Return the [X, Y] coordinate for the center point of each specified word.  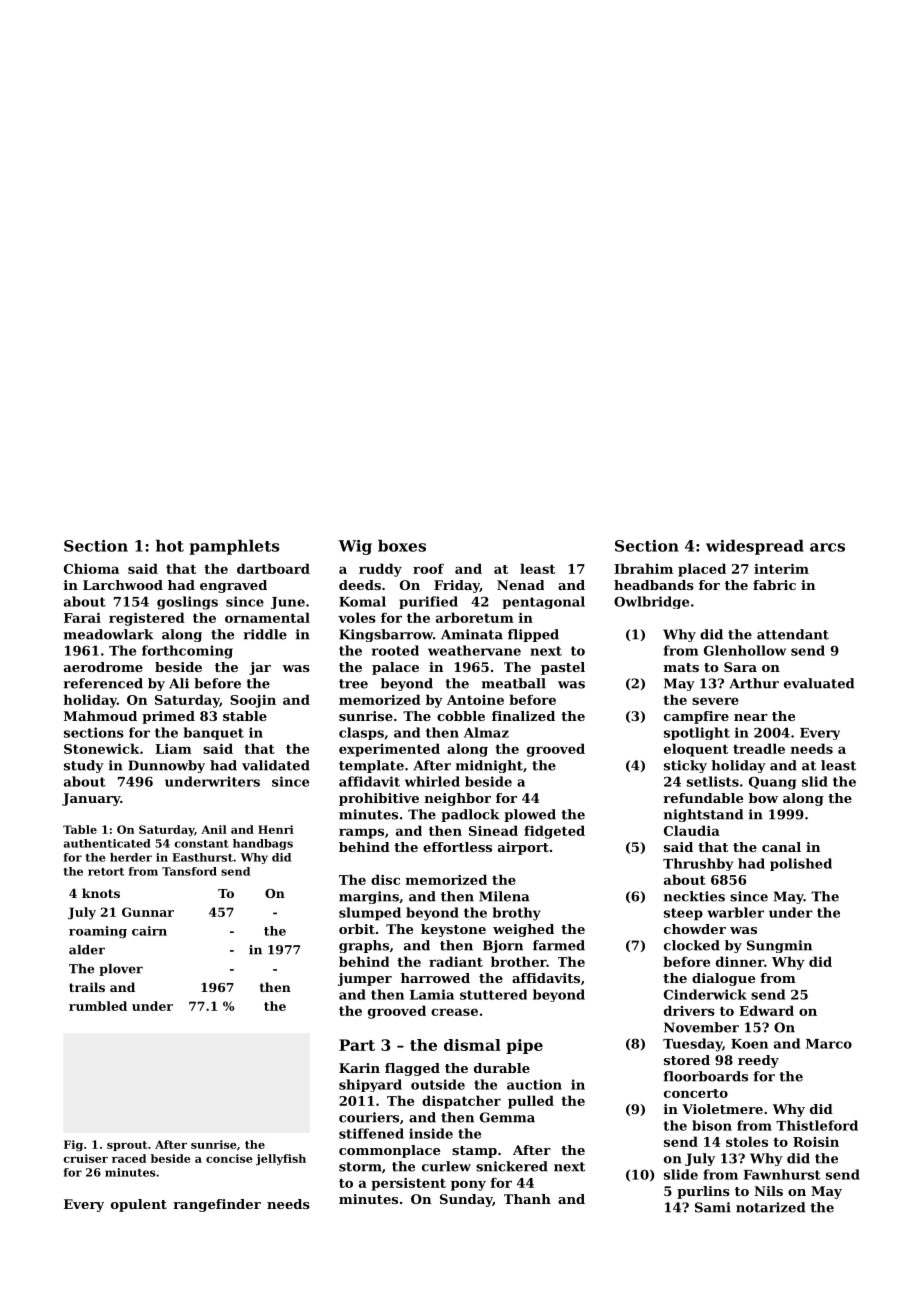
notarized [770, 1207]
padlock [470, 815]
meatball [514, 683]
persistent [408, 1184]
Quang [772, 783]
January [91, 799]
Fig [73, 1145]
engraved [233, 586]
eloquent [696, 750]
